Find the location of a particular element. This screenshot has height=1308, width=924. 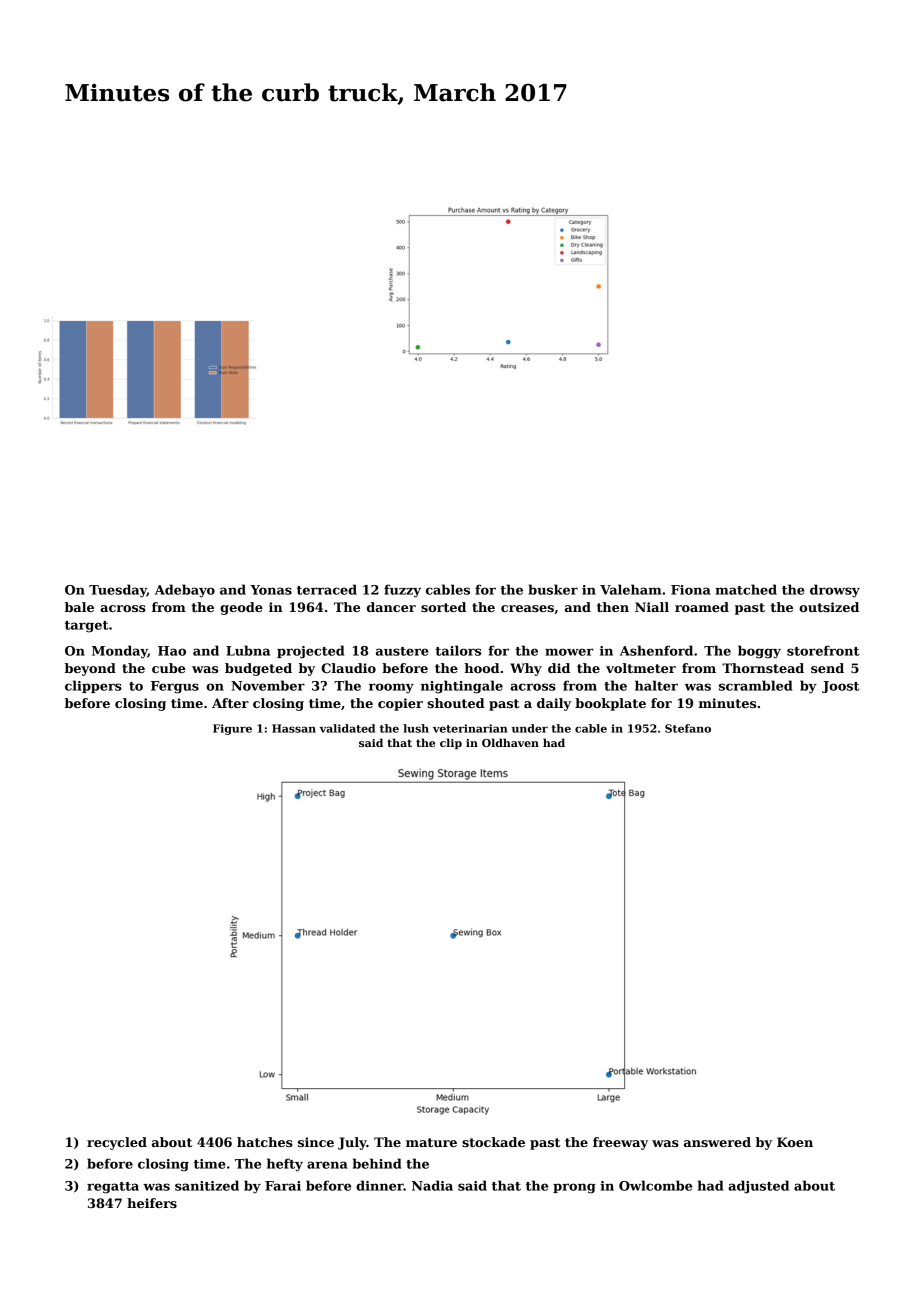

Joost is located at coordinates (840, 687).
